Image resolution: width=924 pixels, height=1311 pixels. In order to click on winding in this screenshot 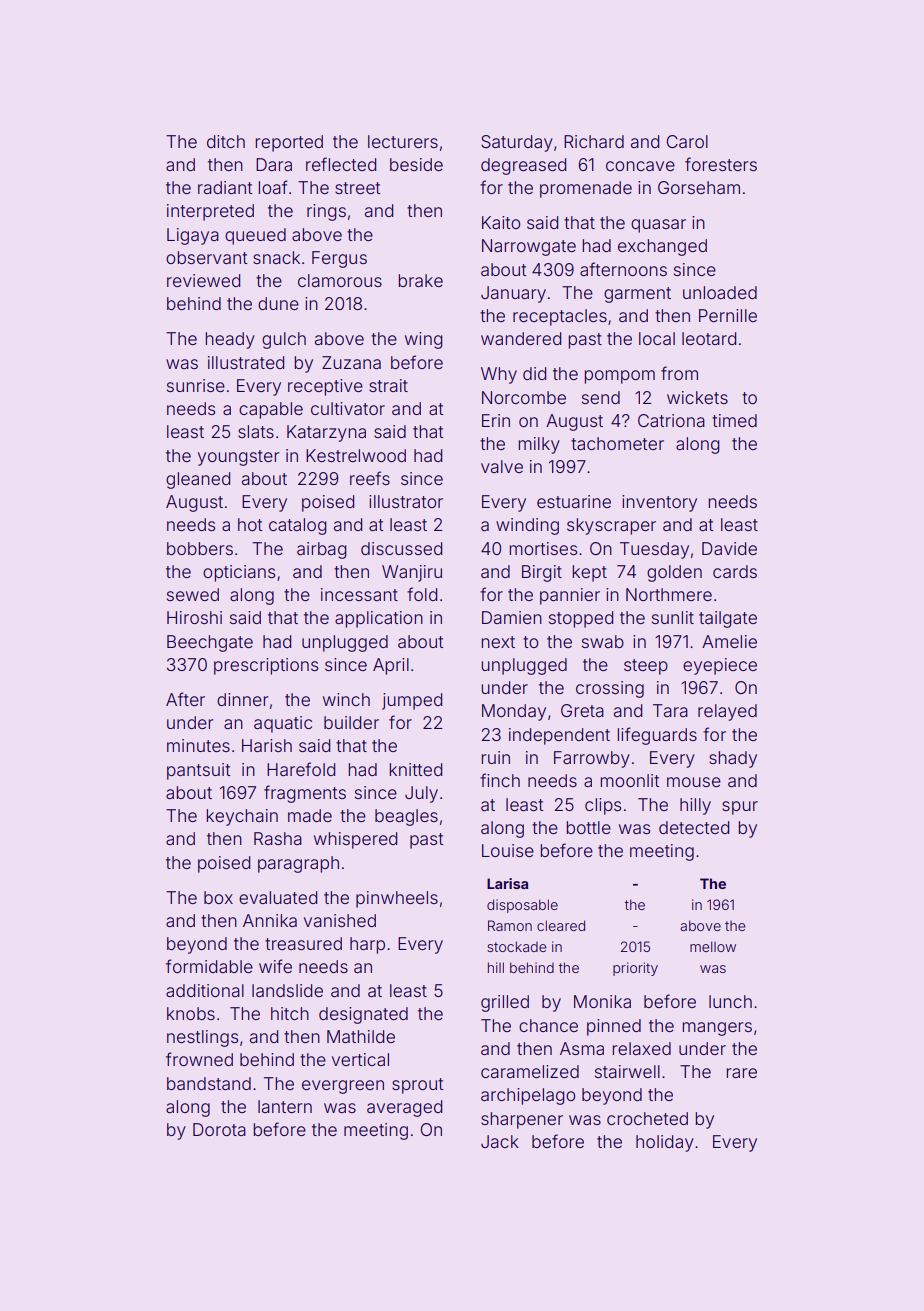, I will do `click(527, 526)`.
